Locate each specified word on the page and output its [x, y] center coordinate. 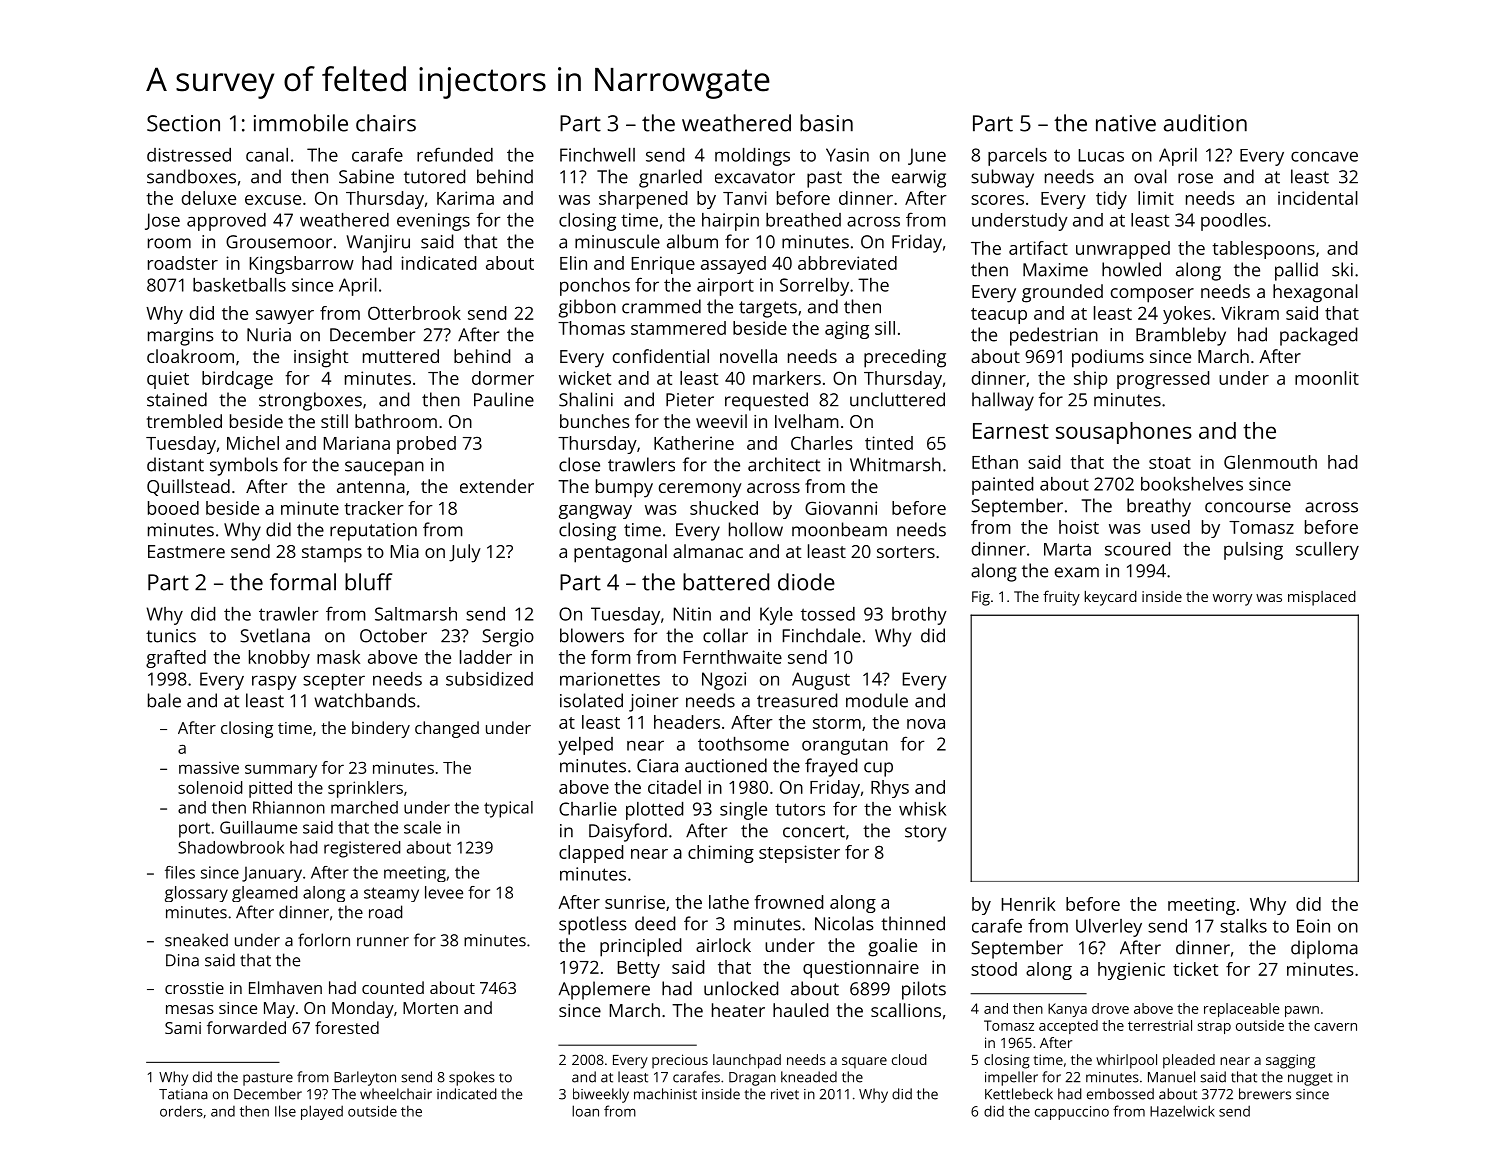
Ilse [285, 1111]
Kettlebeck [1019, 1094]
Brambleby [1181, 336]
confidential [661, 356]
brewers [1265, 1094]
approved [226, 222]
